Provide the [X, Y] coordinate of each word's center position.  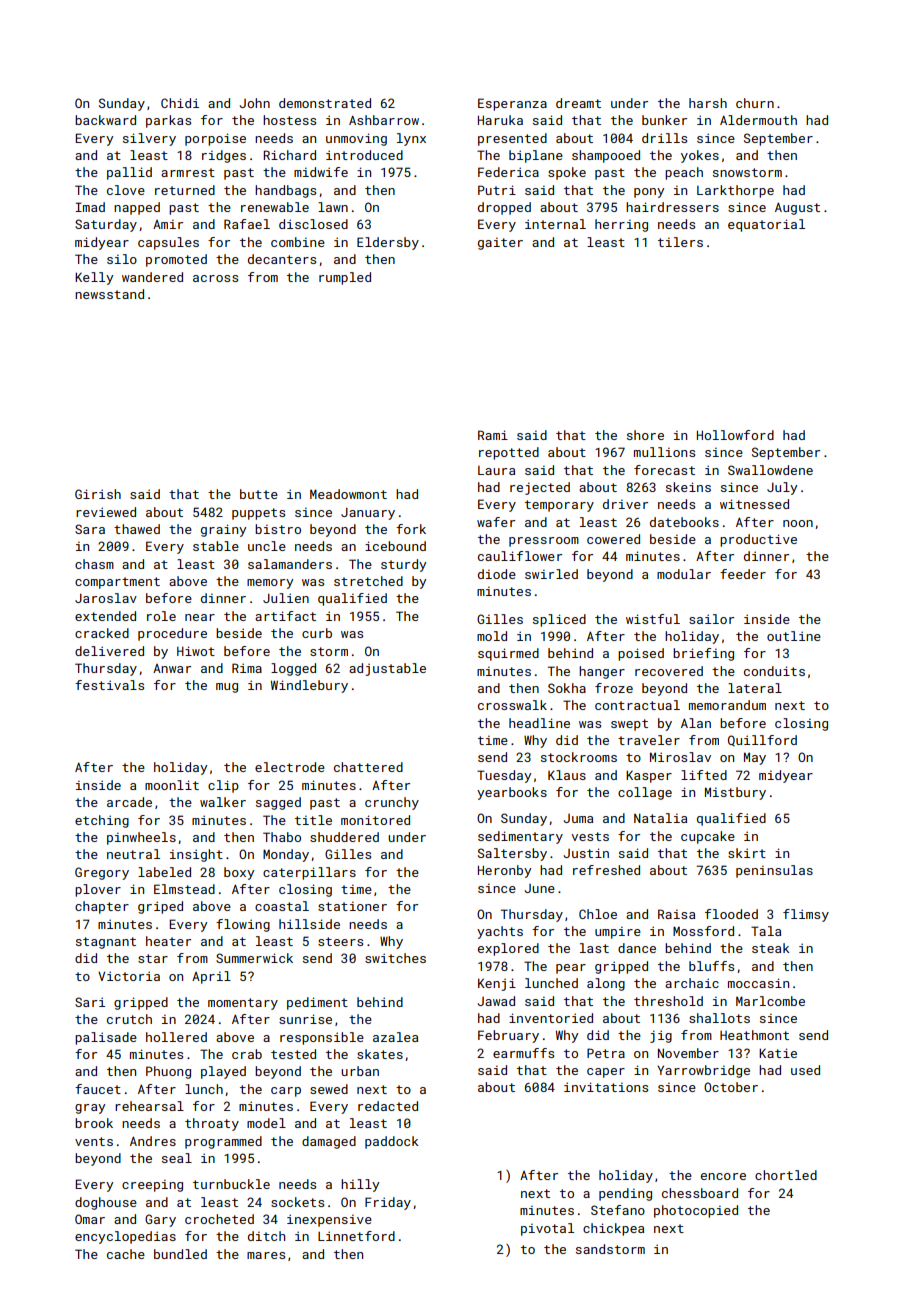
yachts [500, 932]
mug [227, 688]
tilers [680, 242]
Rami [493, 435]
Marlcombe [770, 1001]
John [254, 103]
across [215, 278]
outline [794, 636]
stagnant [106, 943]
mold [492, 636]
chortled [786, 1175]
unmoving [356, 139]
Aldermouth [758, 120]
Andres [153, 1141]
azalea [395, 1037]
